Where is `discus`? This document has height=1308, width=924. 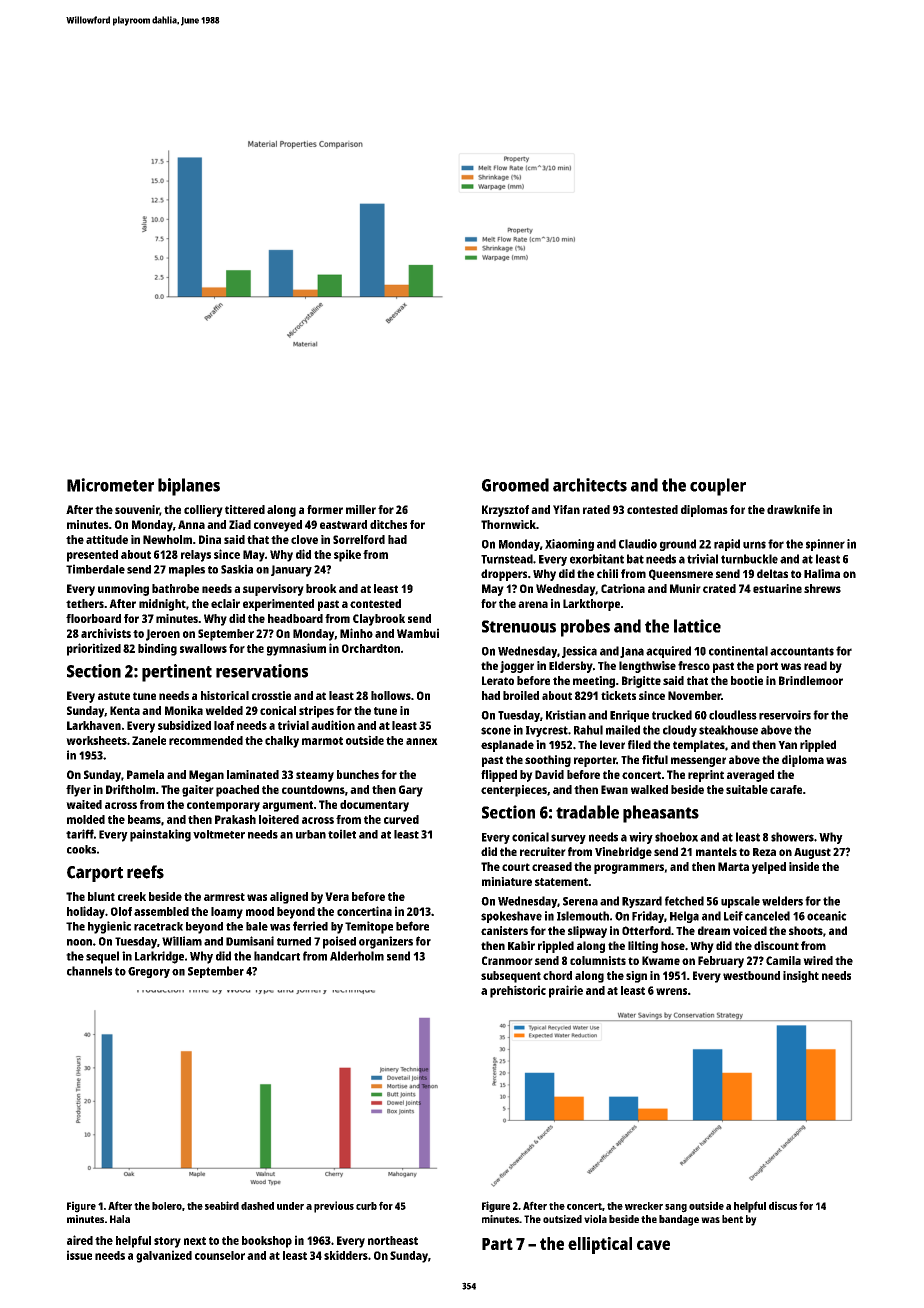 discus is located at coordinates (783, 1205).
